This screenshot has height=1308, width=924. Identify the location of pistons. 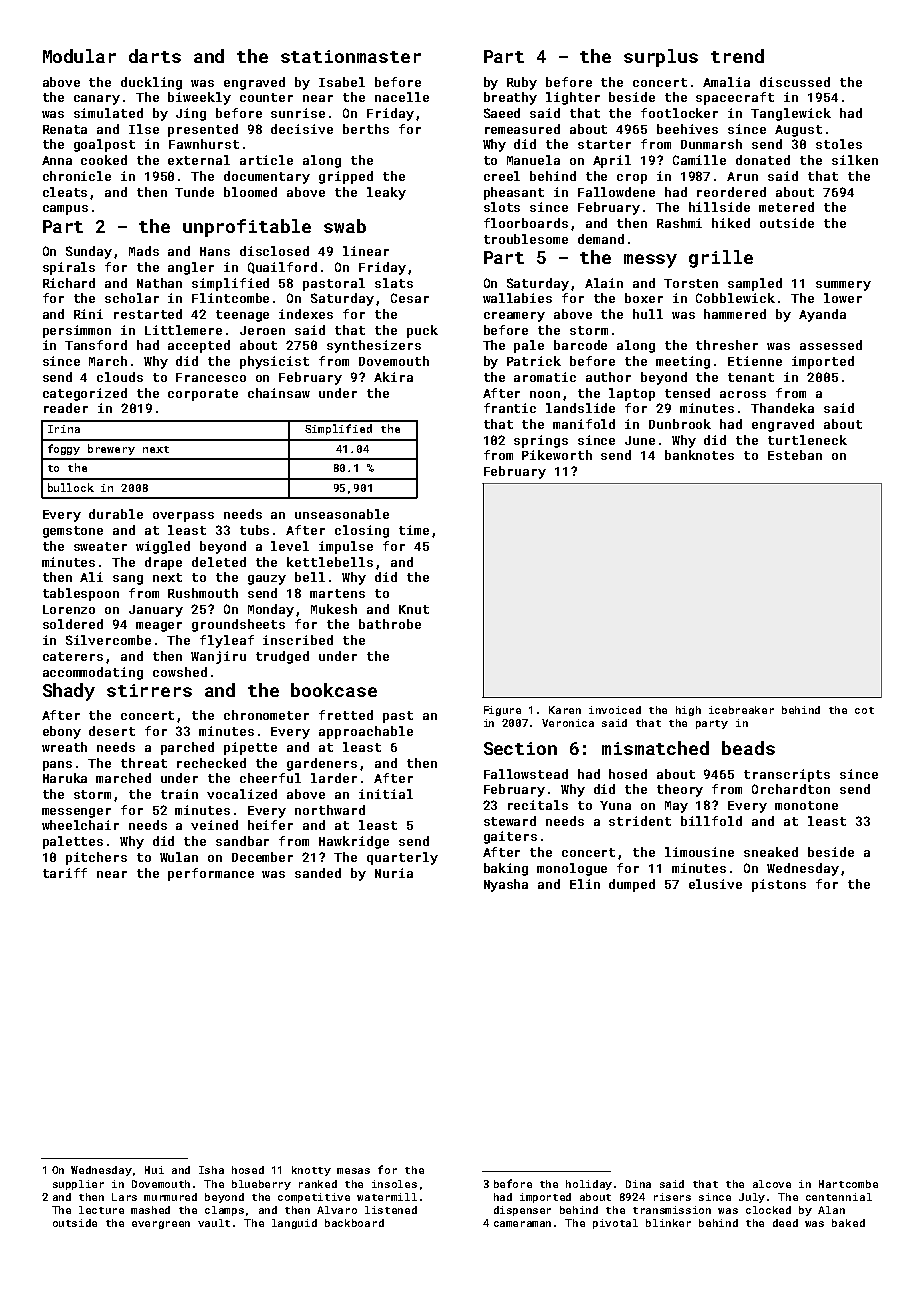
(779, 885).
